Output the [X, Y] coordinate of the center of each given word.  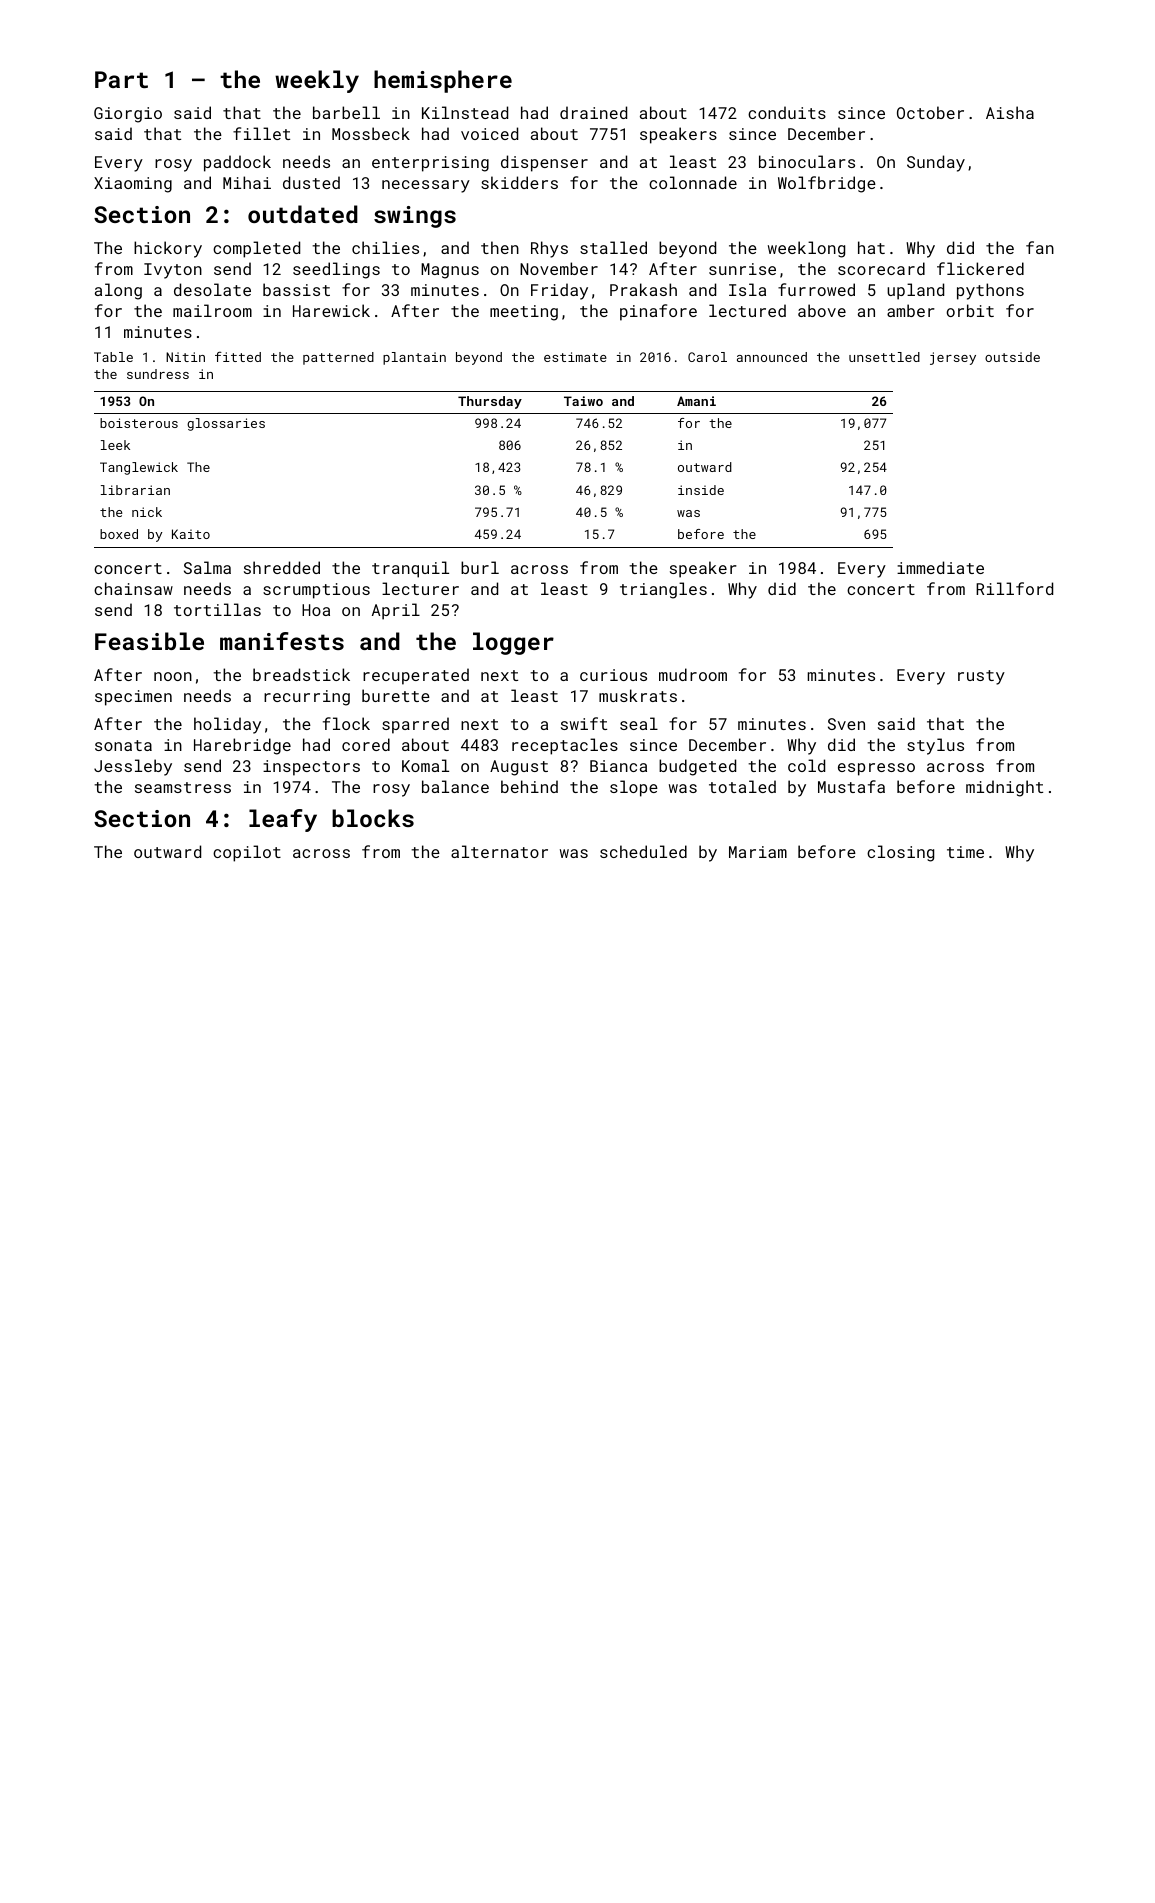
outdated [303, 214]
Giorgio [128, 115]
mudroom [693, 674]
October [930, 112]
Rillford [1014, 588]
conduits [787, 112]
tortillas [217, 609]
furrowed [816, 289]
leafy [283, 820]
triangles [663, 590]
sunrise [742, 269]
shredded [282, 567]
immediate [940, 567]
